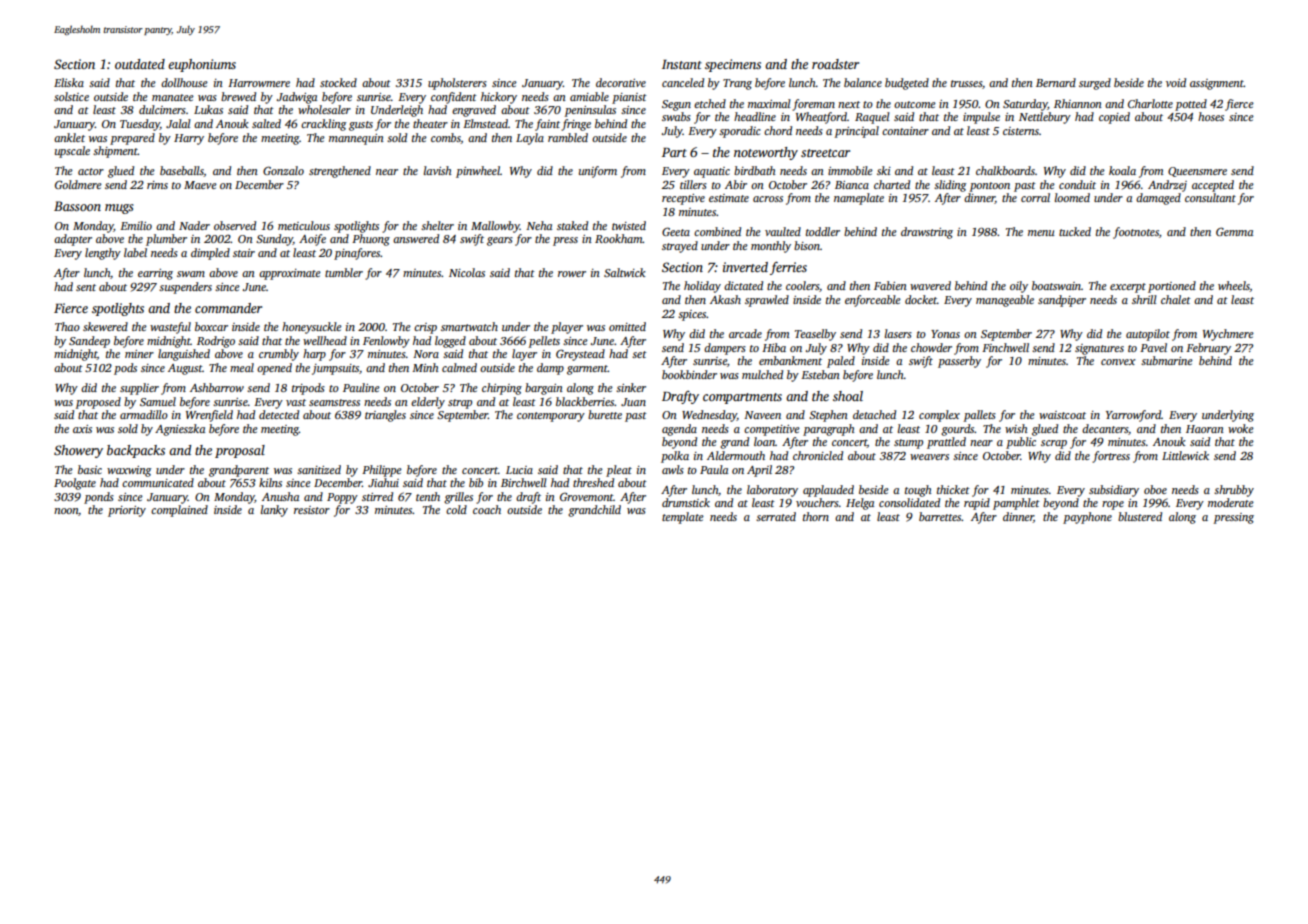 This screenshot has width=1308, height=924. I want to click on noon, so click(66, 512).
